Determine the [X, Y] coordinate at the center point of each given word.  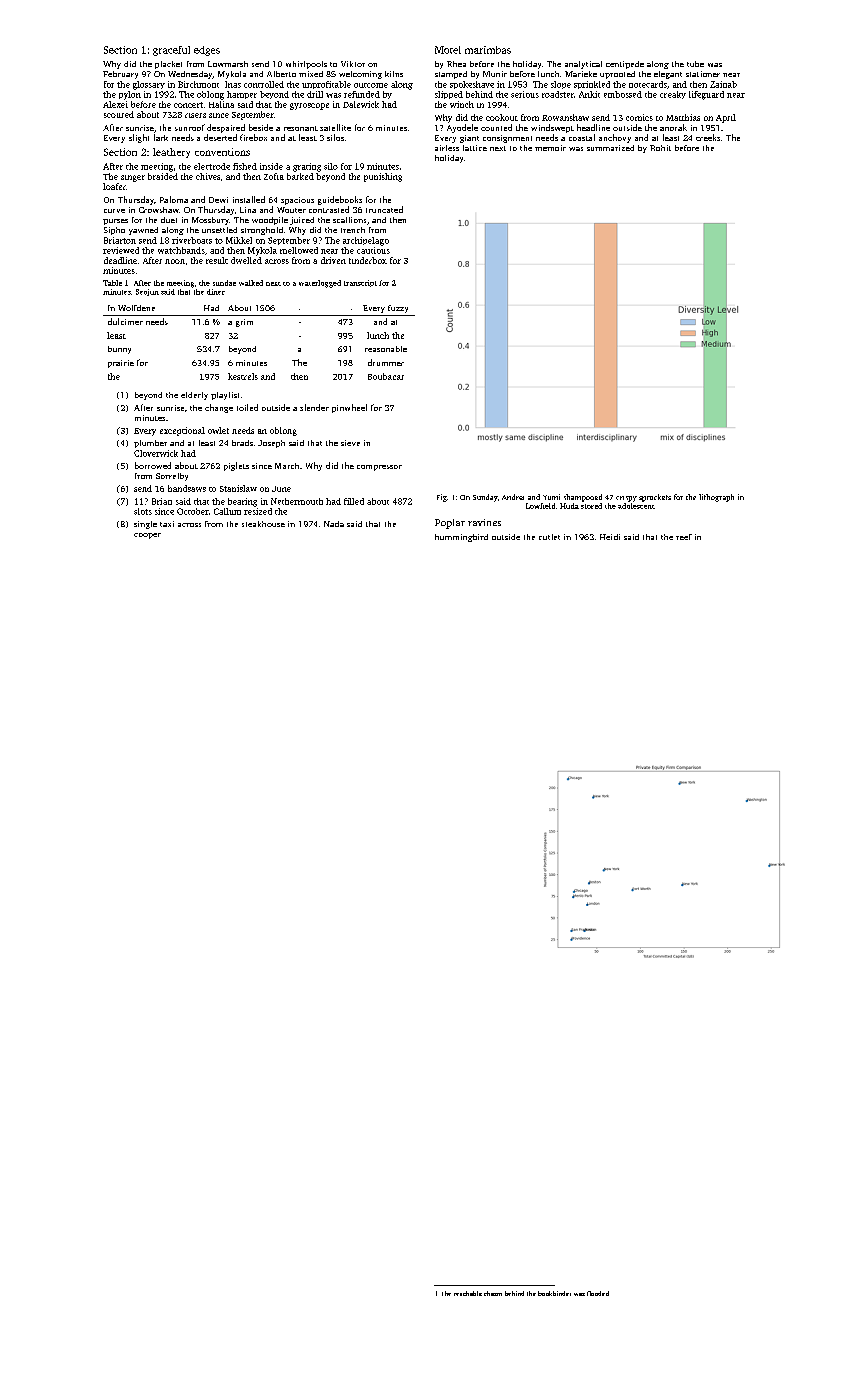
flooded [598, 1293]
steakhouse [263, 524]
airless [447, 148]
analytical [583, 65]
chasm [493, 1293]
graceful [171, 51]
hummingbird [461, 538]
